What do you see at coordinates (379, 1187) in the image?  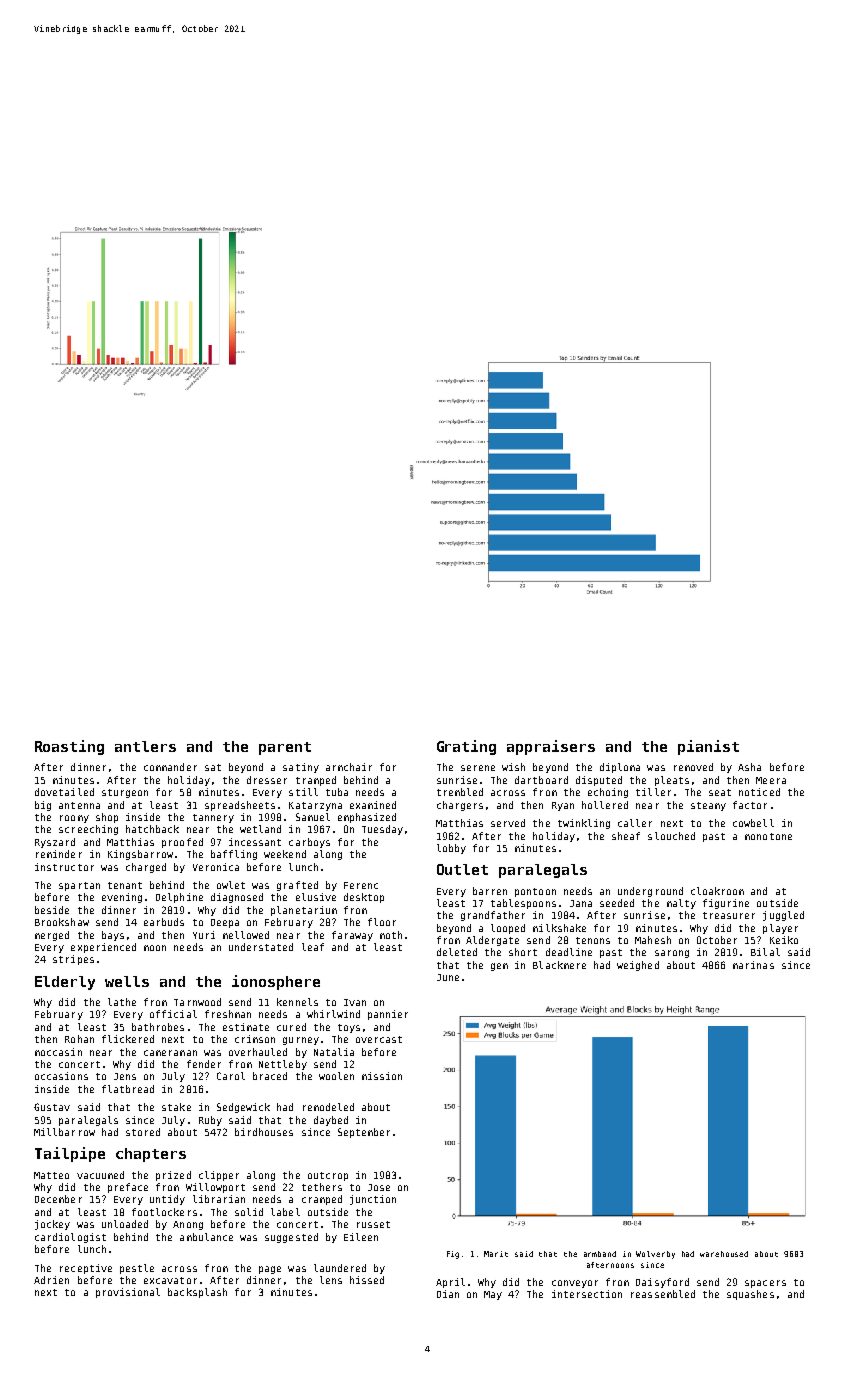 I see `Jose` at bounding box center [379, 1187].
